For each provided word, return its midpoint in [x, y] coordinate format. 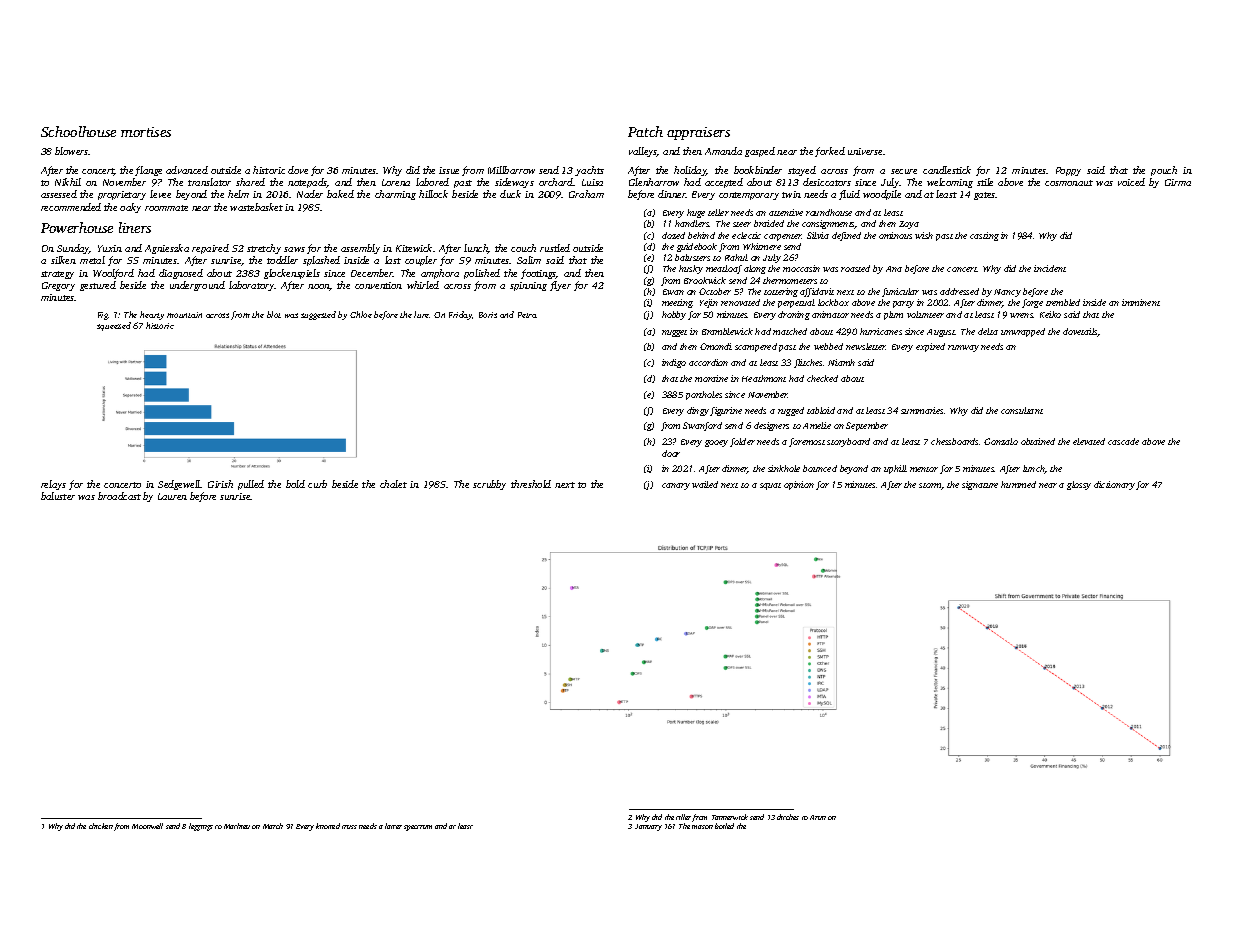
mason [702, 827]
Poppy [1068, 171]
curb [317, 484]
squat [770, 486]
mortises [146, 132]
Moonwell [147, 826]
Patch [645, 131]
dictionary [1114, 485]
